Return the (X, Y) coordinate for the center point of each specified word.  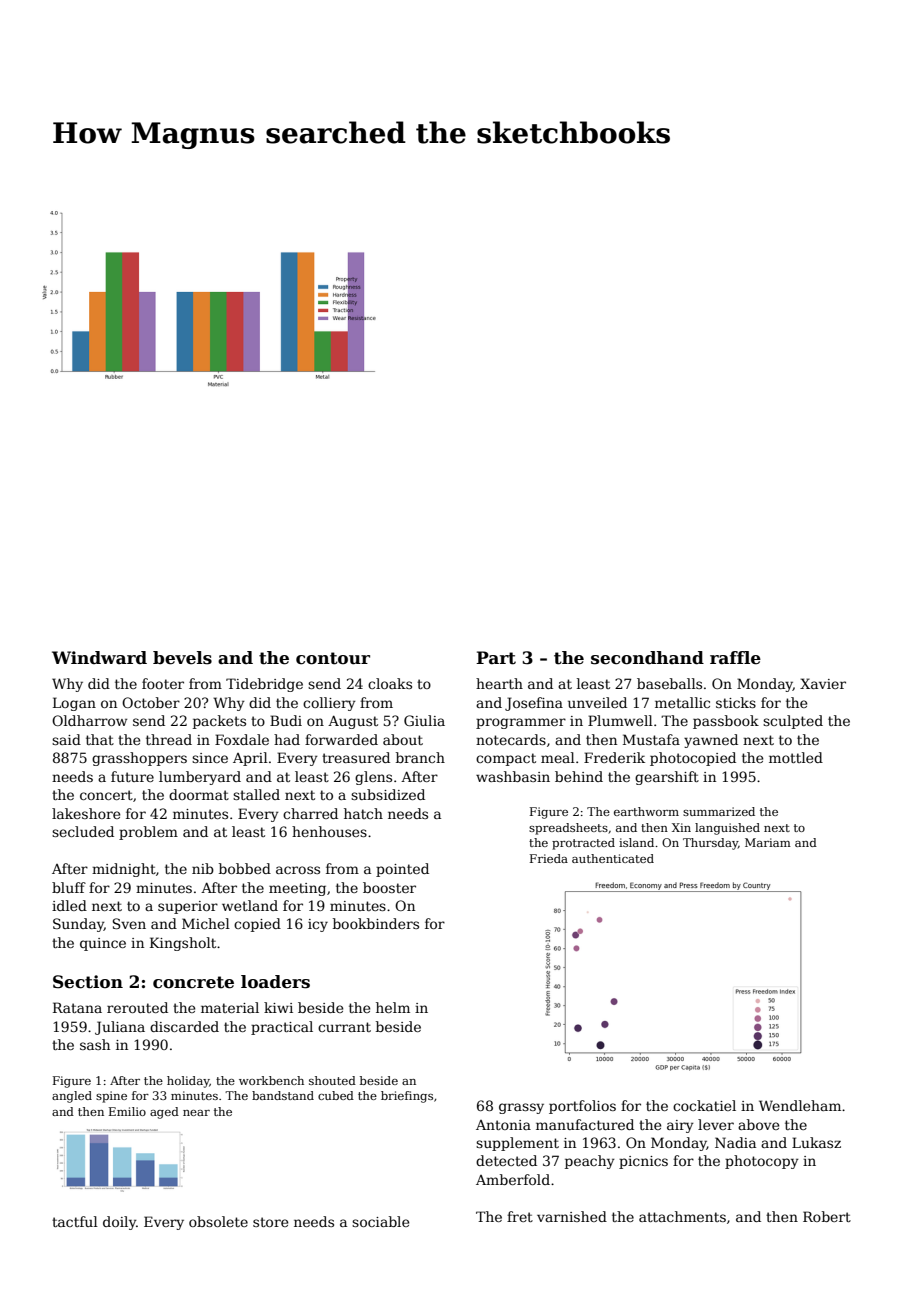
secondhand (647, 658)
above (758, 1124)
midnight (124, 870)
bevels (182, 658)
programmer (521, 723)
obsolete (218, 1221)
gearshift (667, 778)
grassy (521, 1108)
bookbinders (376, 923)
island (636, 842)
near (196, 1113)
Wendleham (800, 1105)
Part (496, 658)
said (66, 739)
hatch (363, 813)
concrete (193, 982)
